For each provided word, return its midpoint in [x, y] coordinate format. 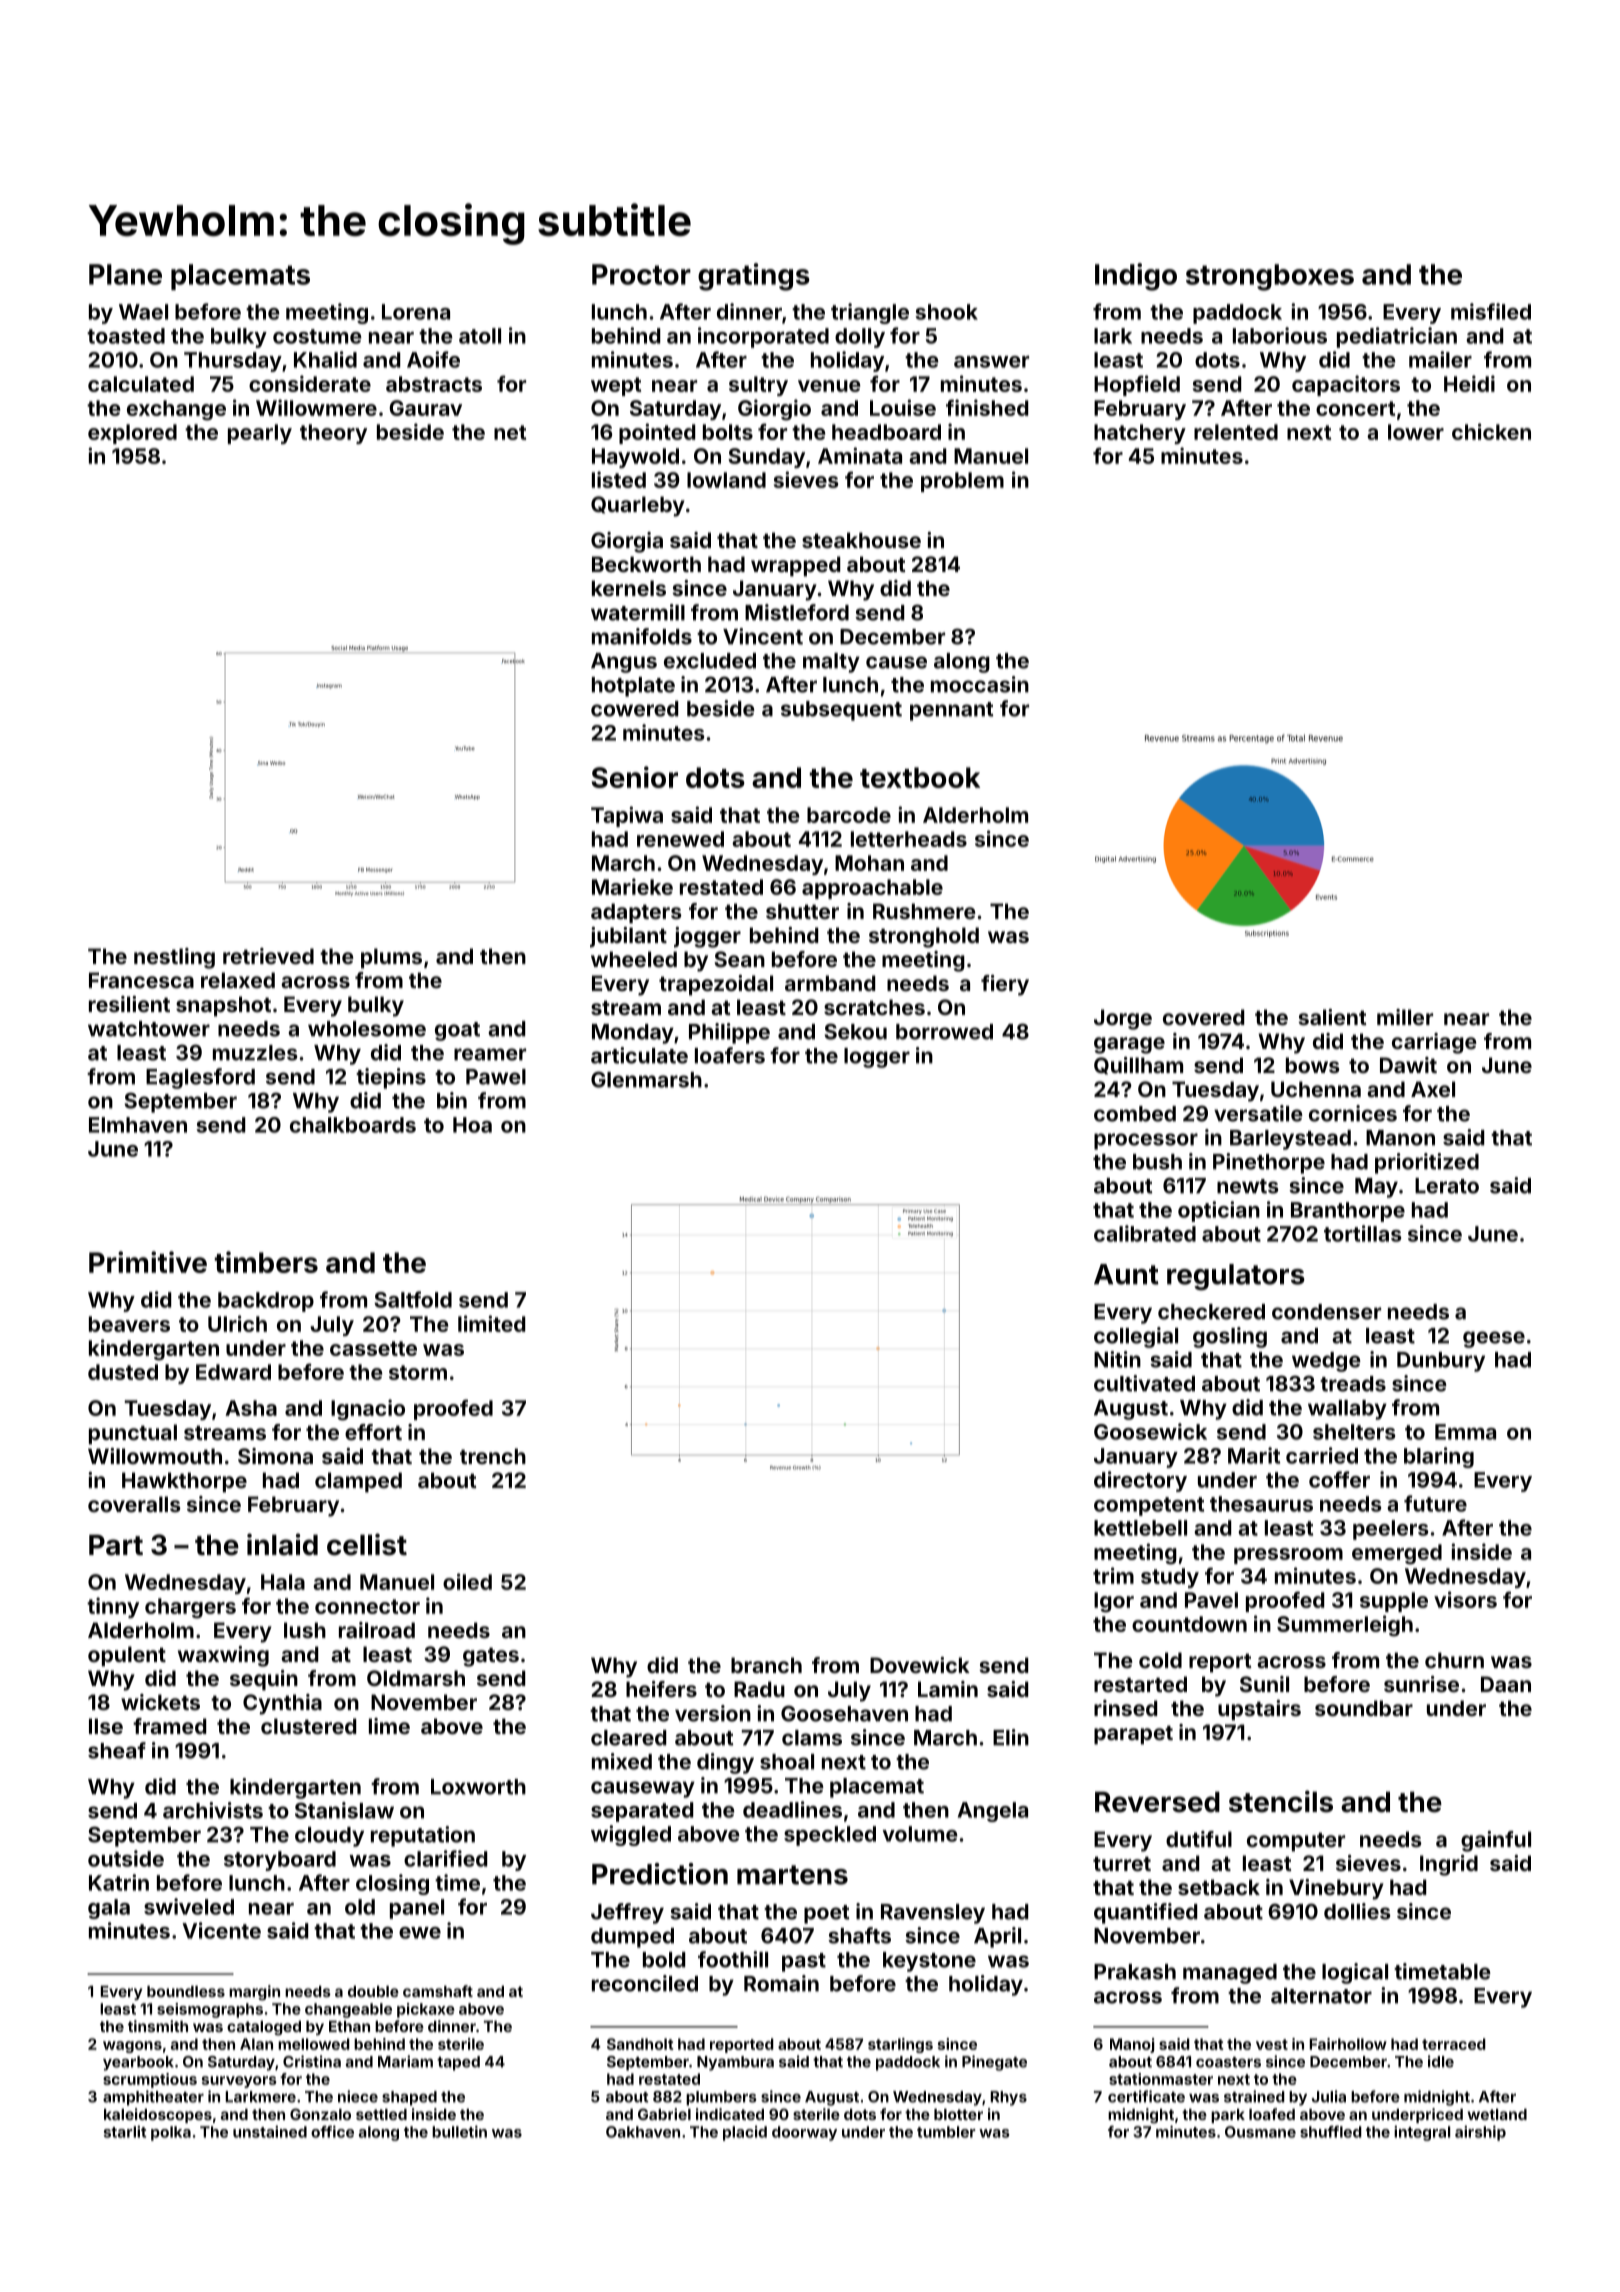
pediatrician [1397, 337]
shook [946, 312]
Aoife [433, 359]
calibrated [1145, 1233]
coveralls [134, 1504]
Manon [1400, 1138]
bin [452, 1100]
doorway [804, 2133]
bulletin [459, 2131]
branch [766, 1665]
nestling [174, 958]
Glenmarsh [646, 1079]
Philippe [729, 1033]
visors [1465, 1599]
